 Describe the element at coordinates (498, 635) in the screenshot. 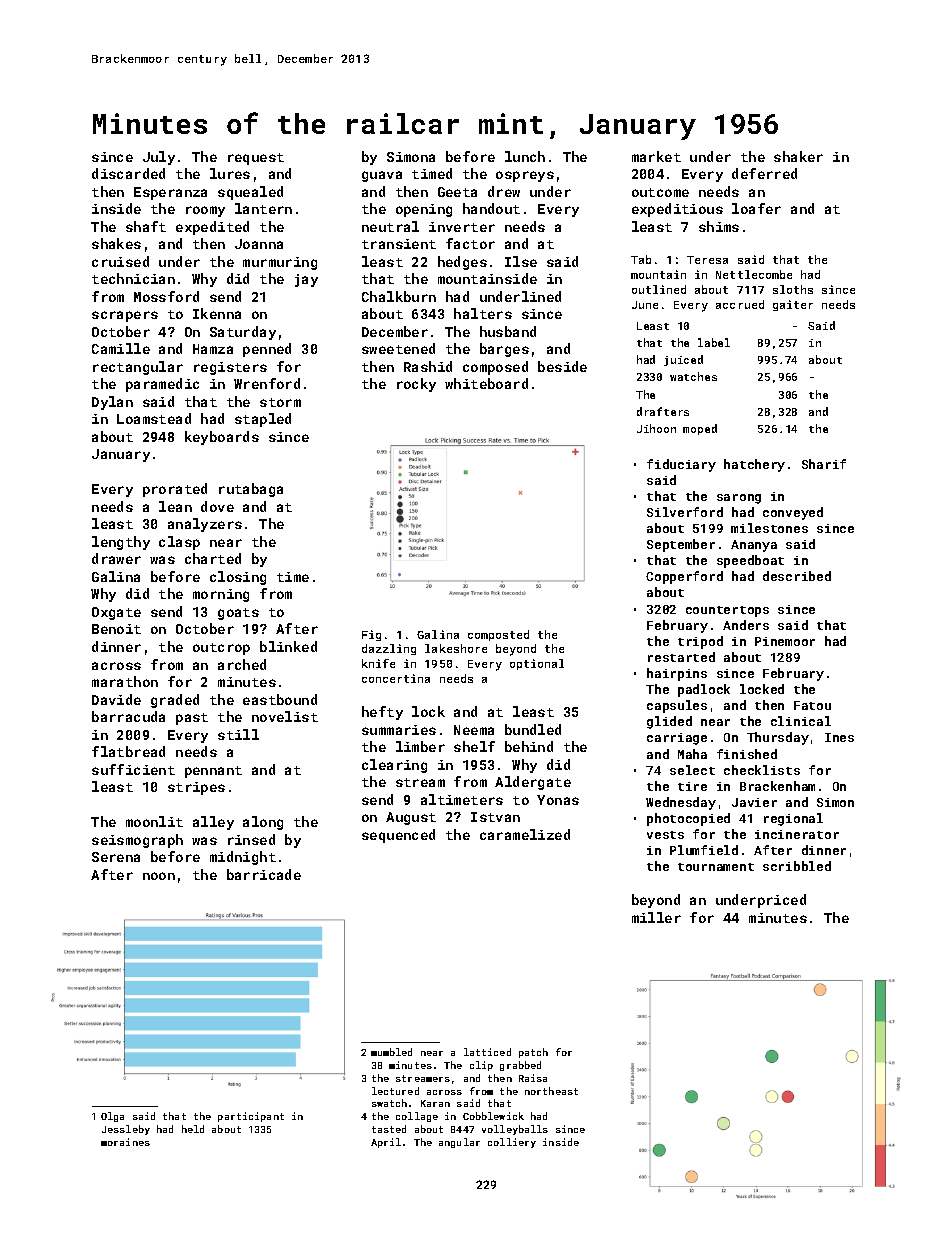

I see `composted` at that location.
